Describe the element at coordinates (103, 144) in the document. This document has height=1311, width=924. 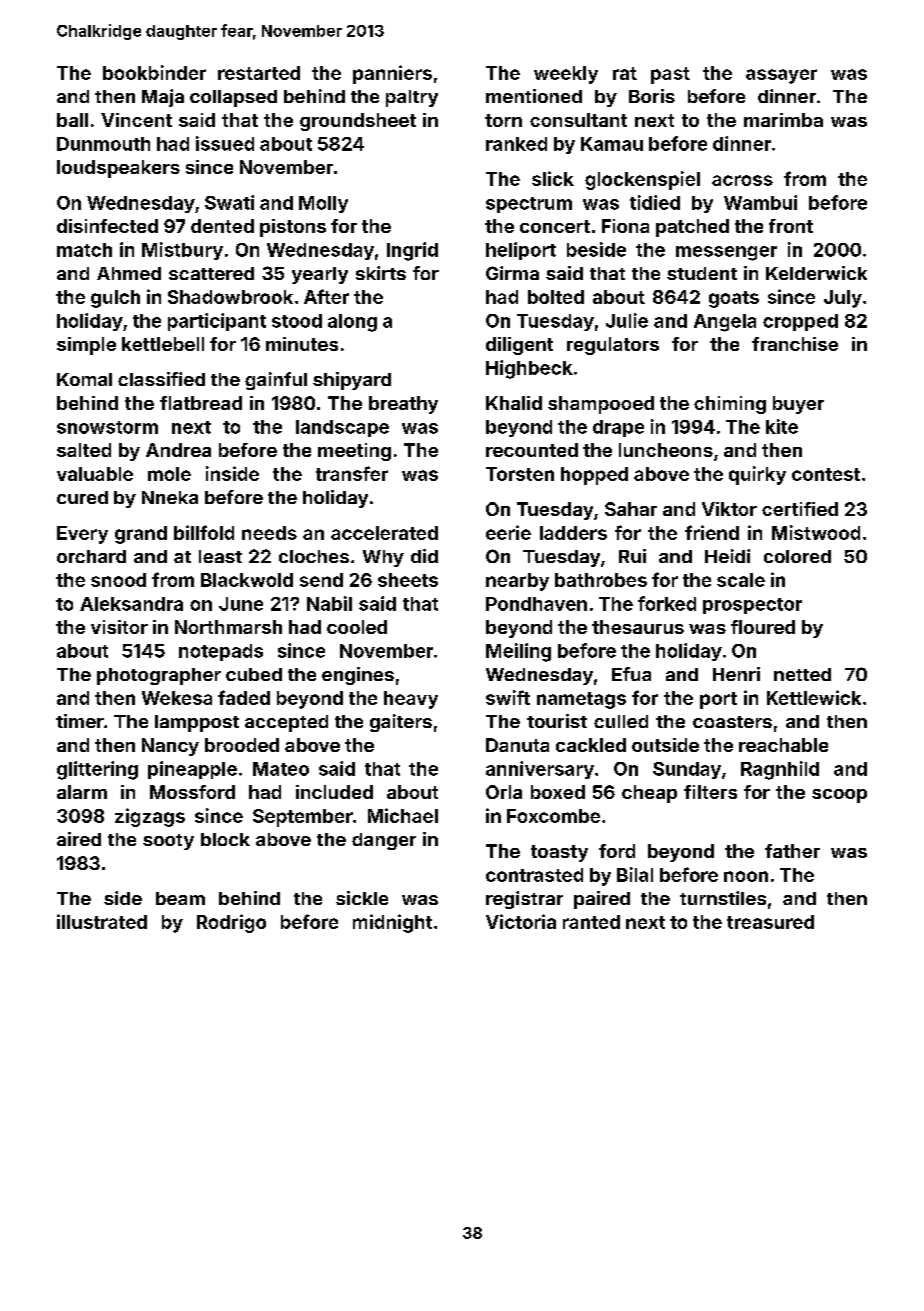
I see `Dunmouth` at that location.
